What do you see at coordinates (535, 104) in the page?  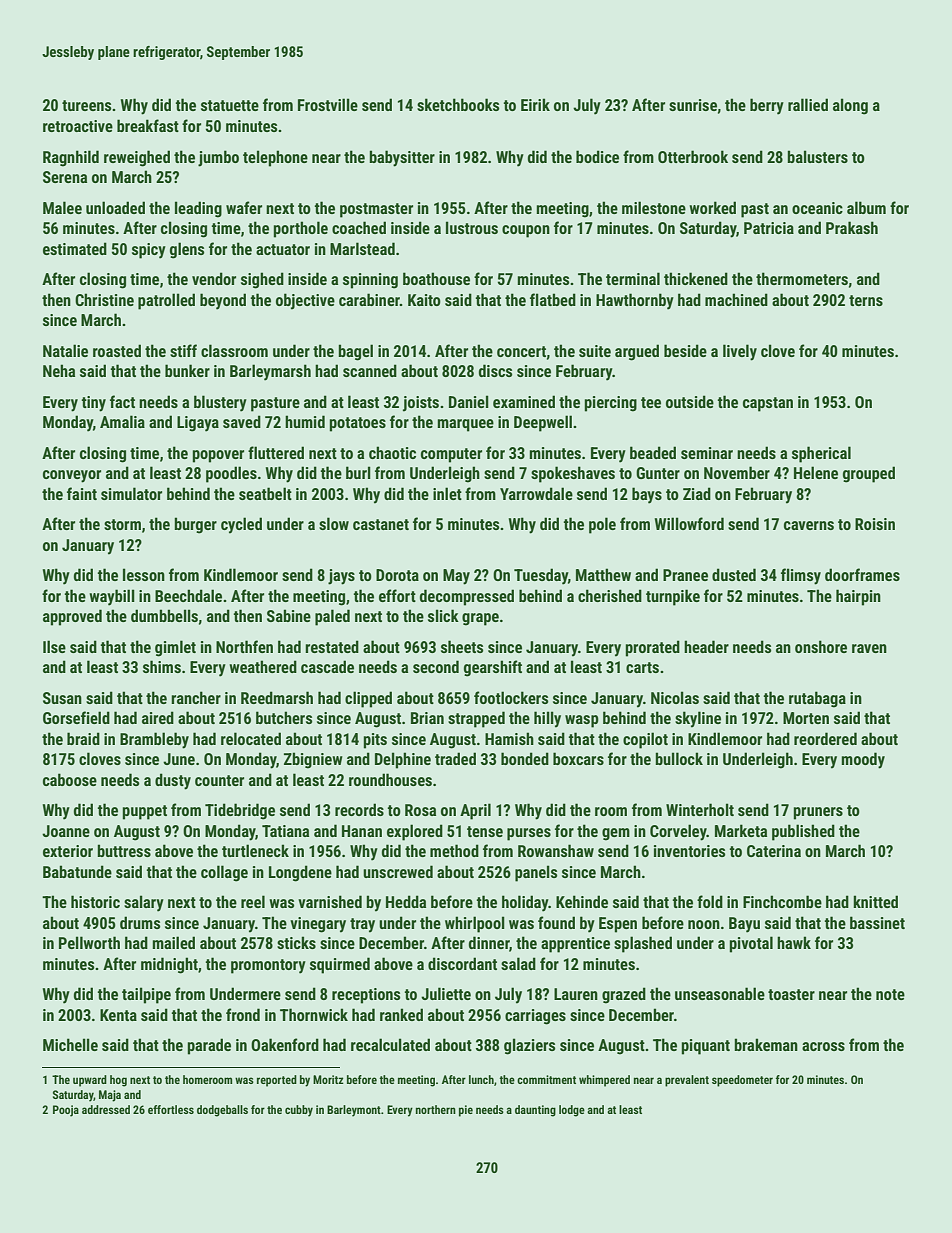 I see `Eirik` at bounding box center [535, 104].
